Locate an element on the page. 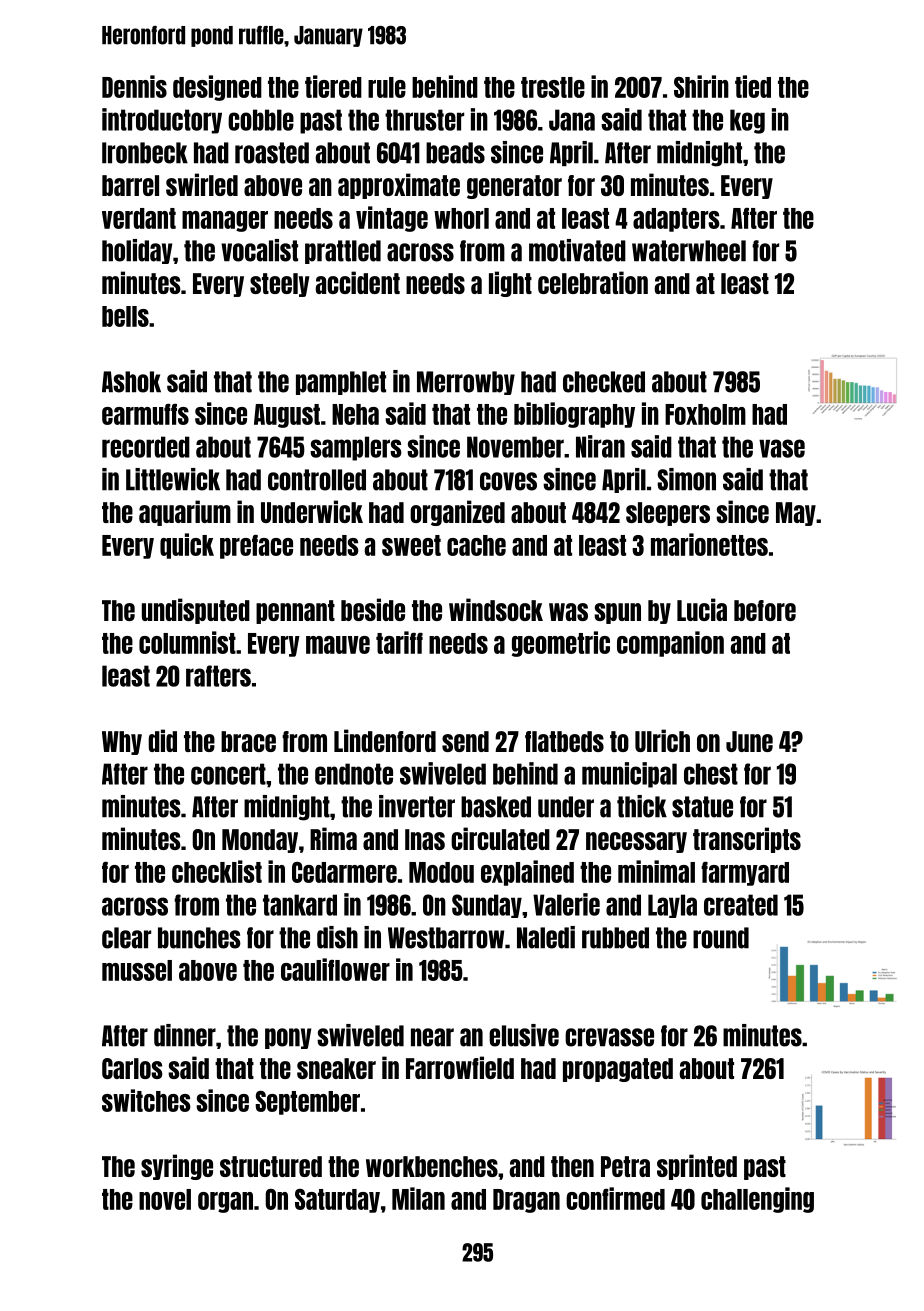 The width and height of the image is (924, 1311). accident is located at coordinates (358, 282).
